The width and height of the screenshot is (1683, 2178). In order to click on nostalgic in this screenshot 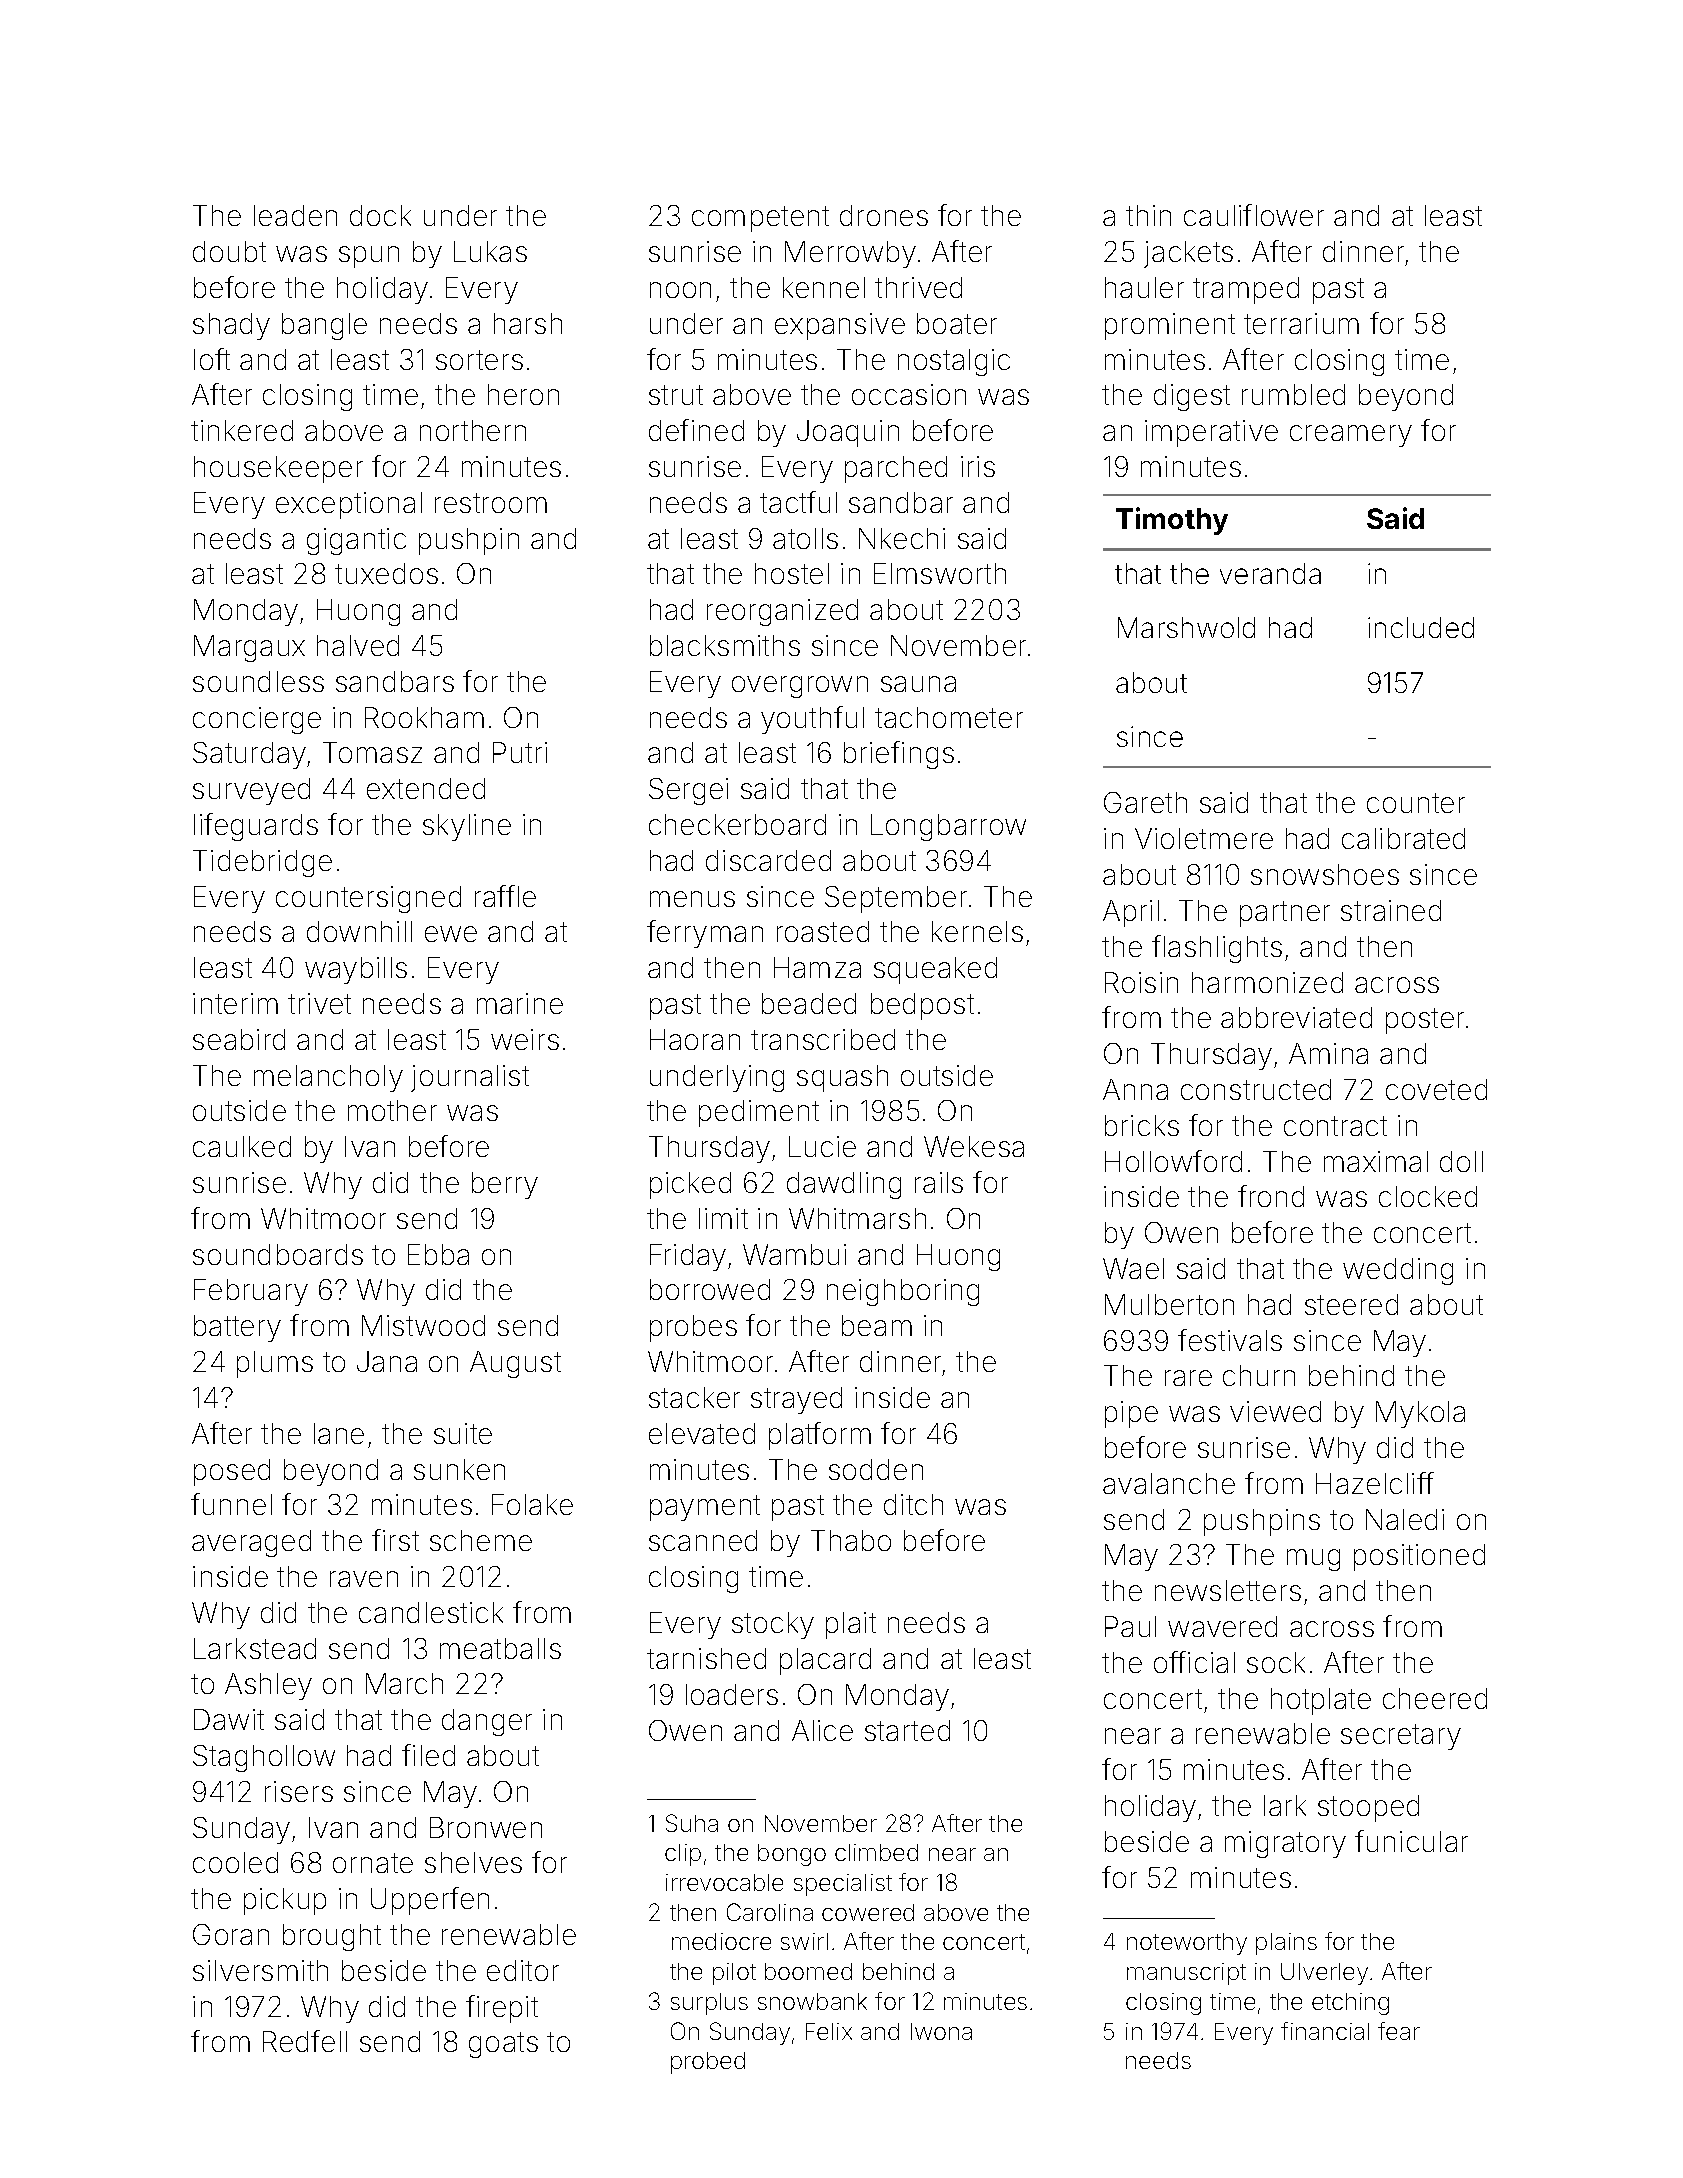, I will do `click(954, 362)`.
